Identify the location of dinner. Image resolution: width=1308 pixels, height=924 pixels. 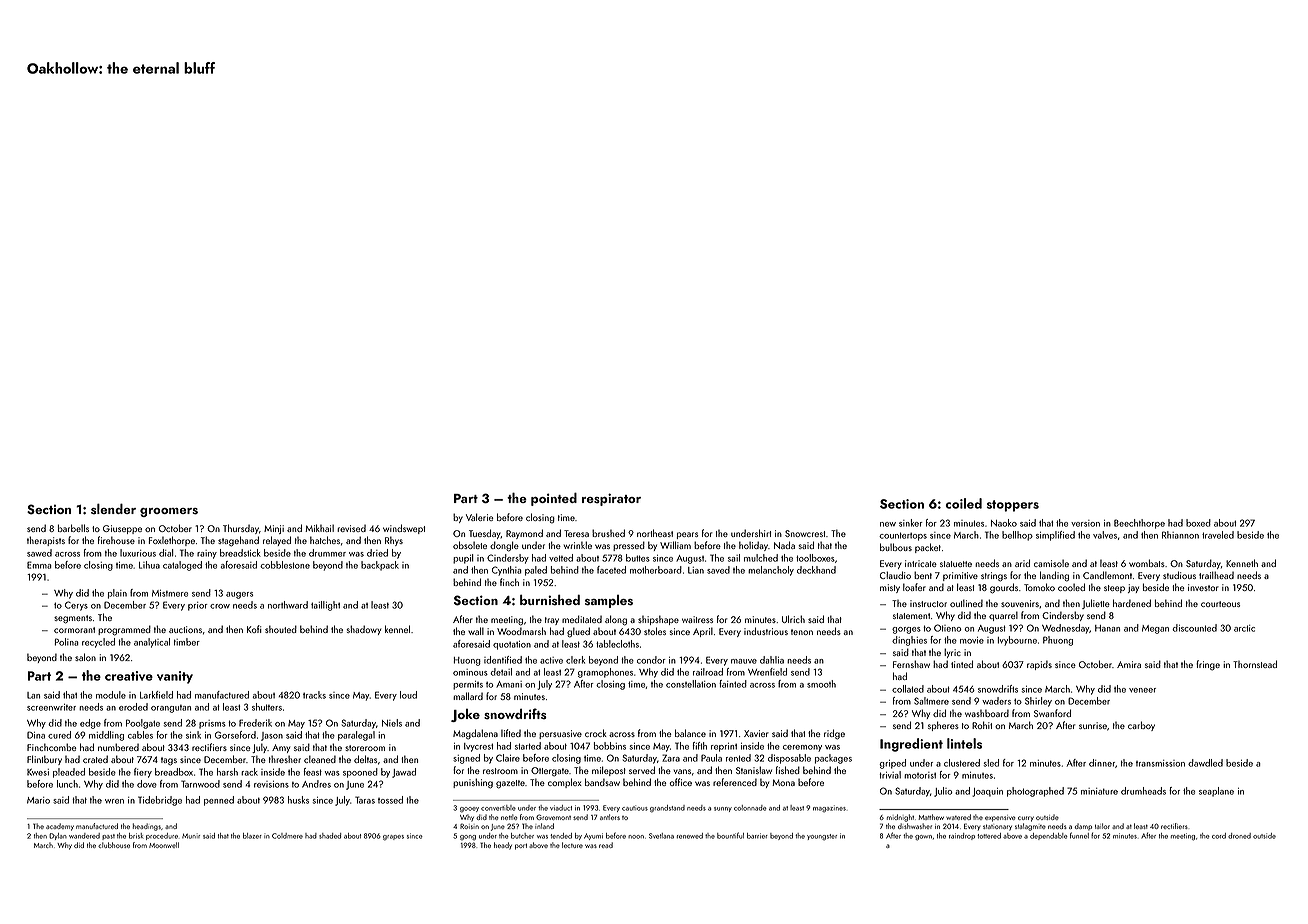
(1102, 763).
